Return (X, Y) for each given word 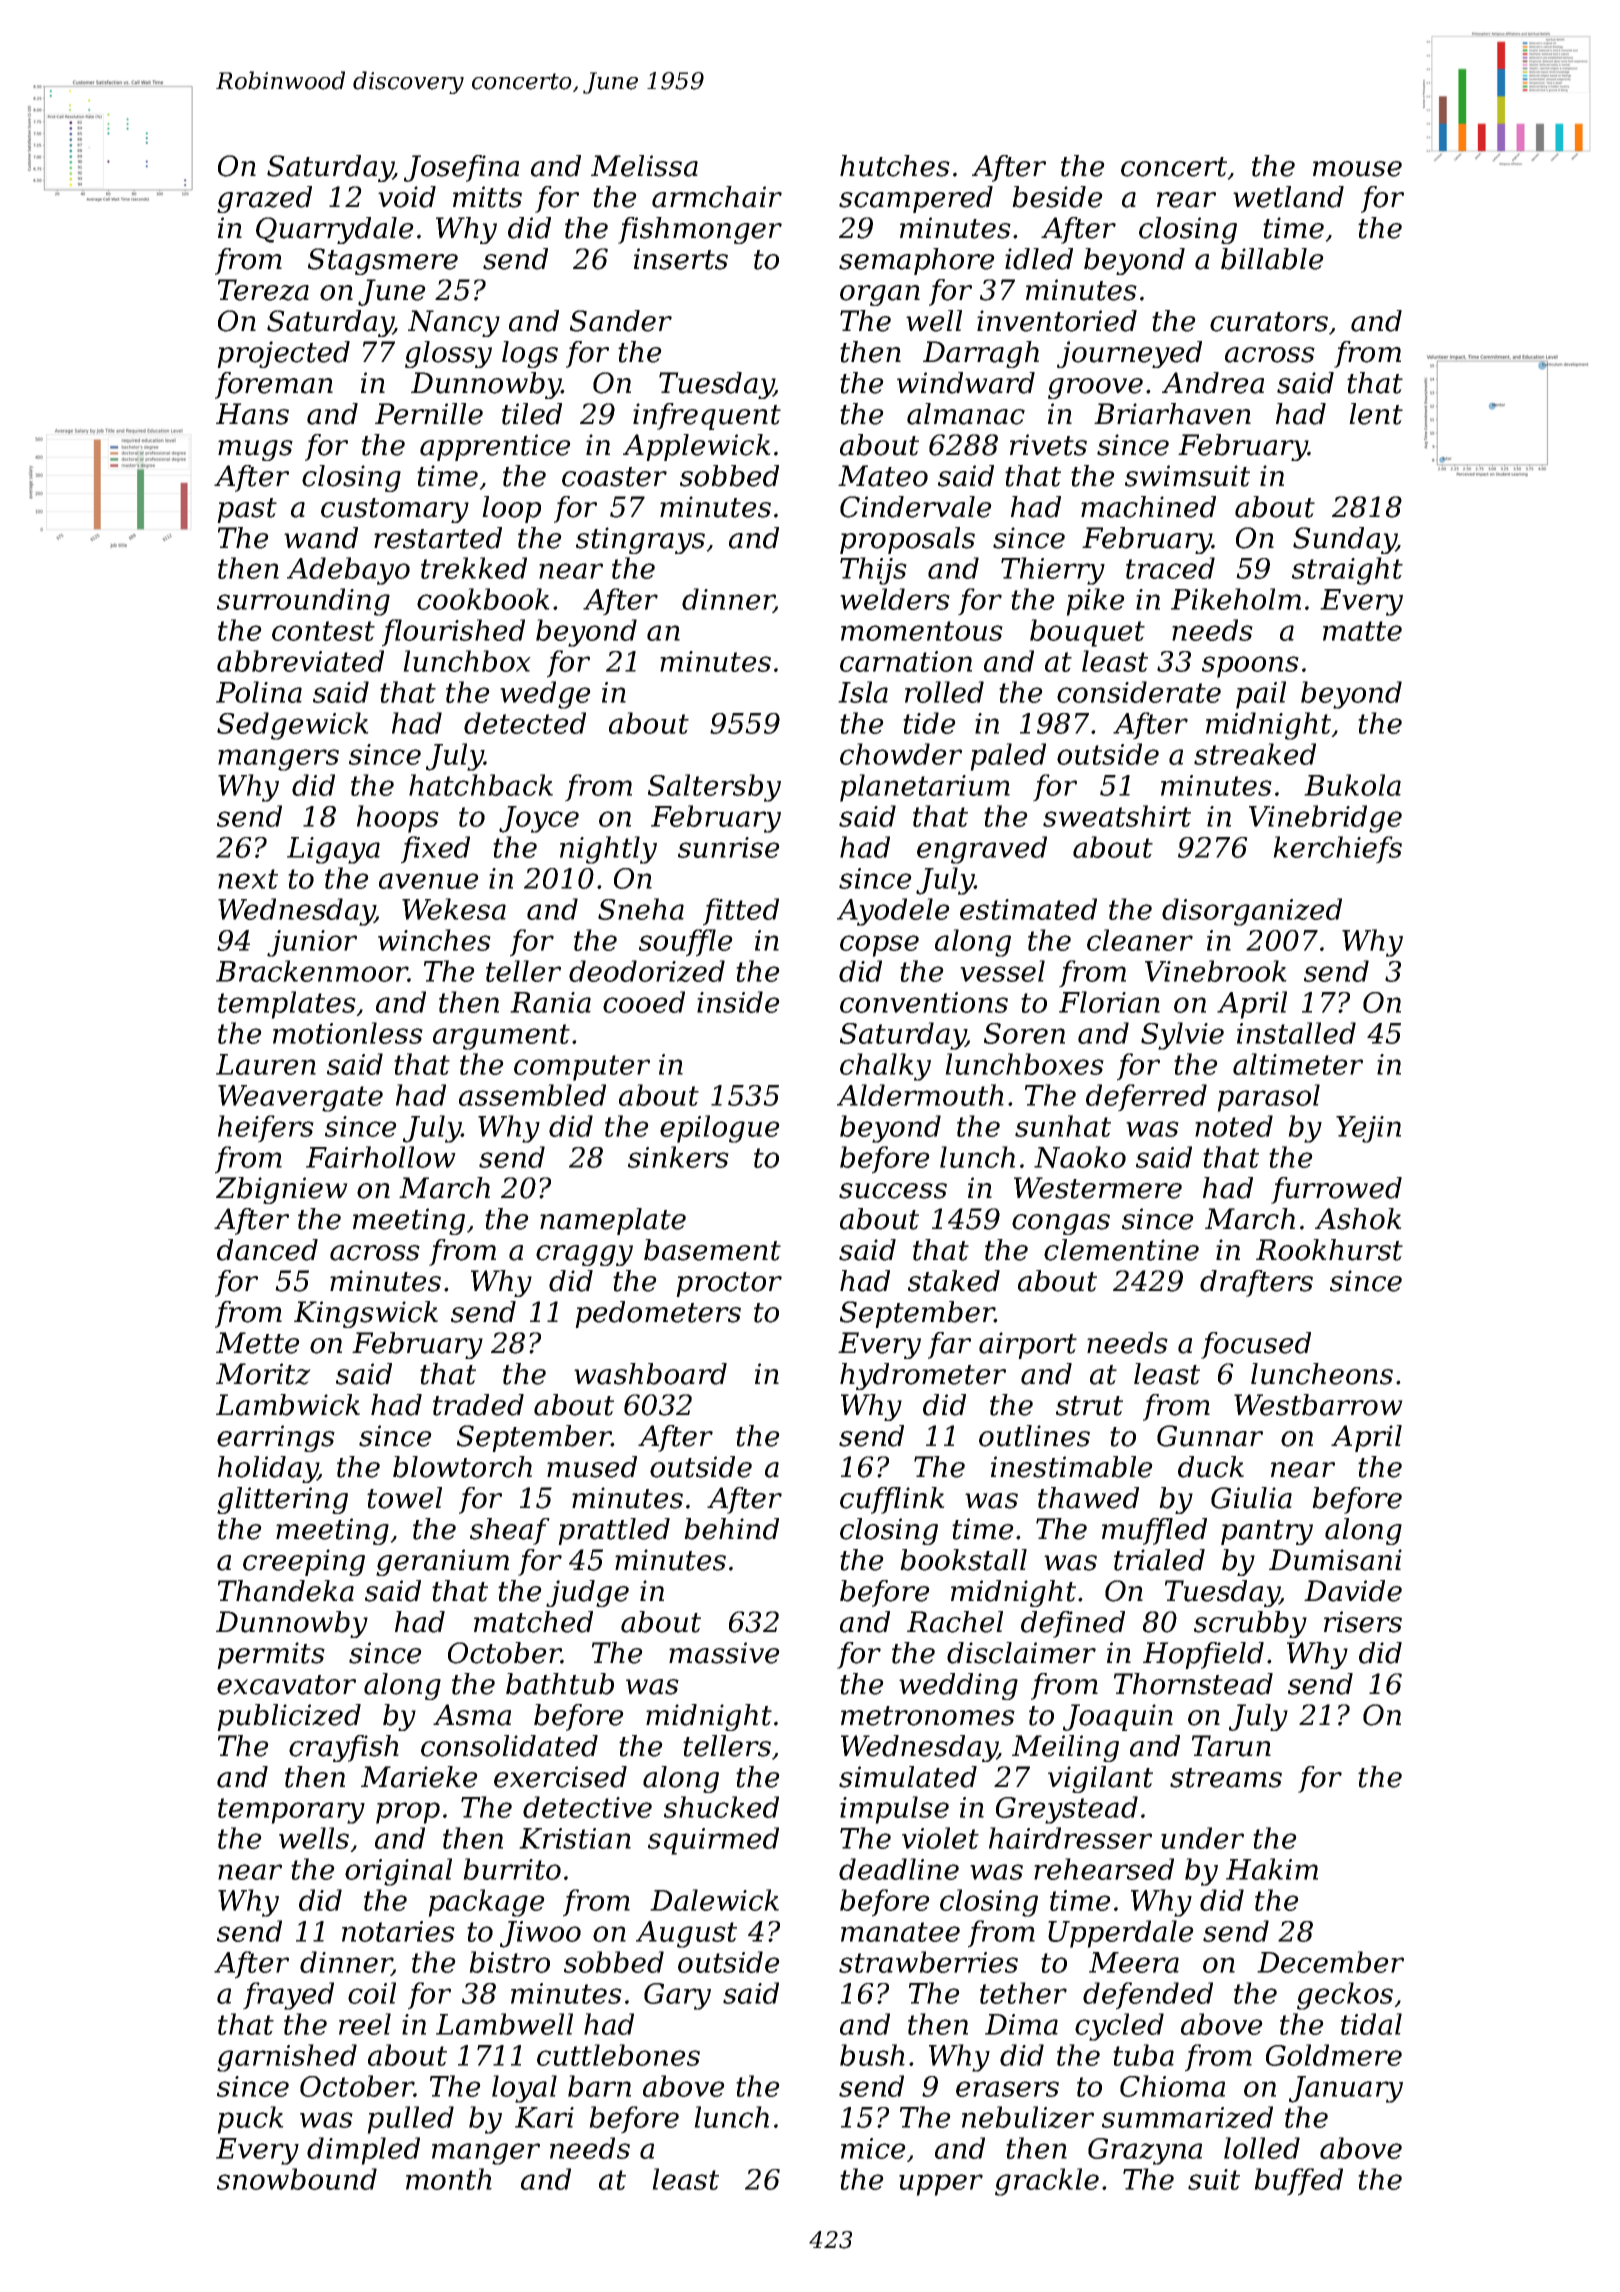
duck (1211, 1467)
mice (873, 2148)
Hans (252, 414)
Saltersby (714, 788)
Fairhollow (381, 1157)
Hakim (1272, 1869)
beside (1057, 197)
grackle (1047, 2182)
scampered (916, 199)
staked (954, 1281)
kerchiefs (1337, 850)
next (248, 879)
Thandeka (286, 1591)
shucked (721, 1807)
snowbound (297, 2179)
